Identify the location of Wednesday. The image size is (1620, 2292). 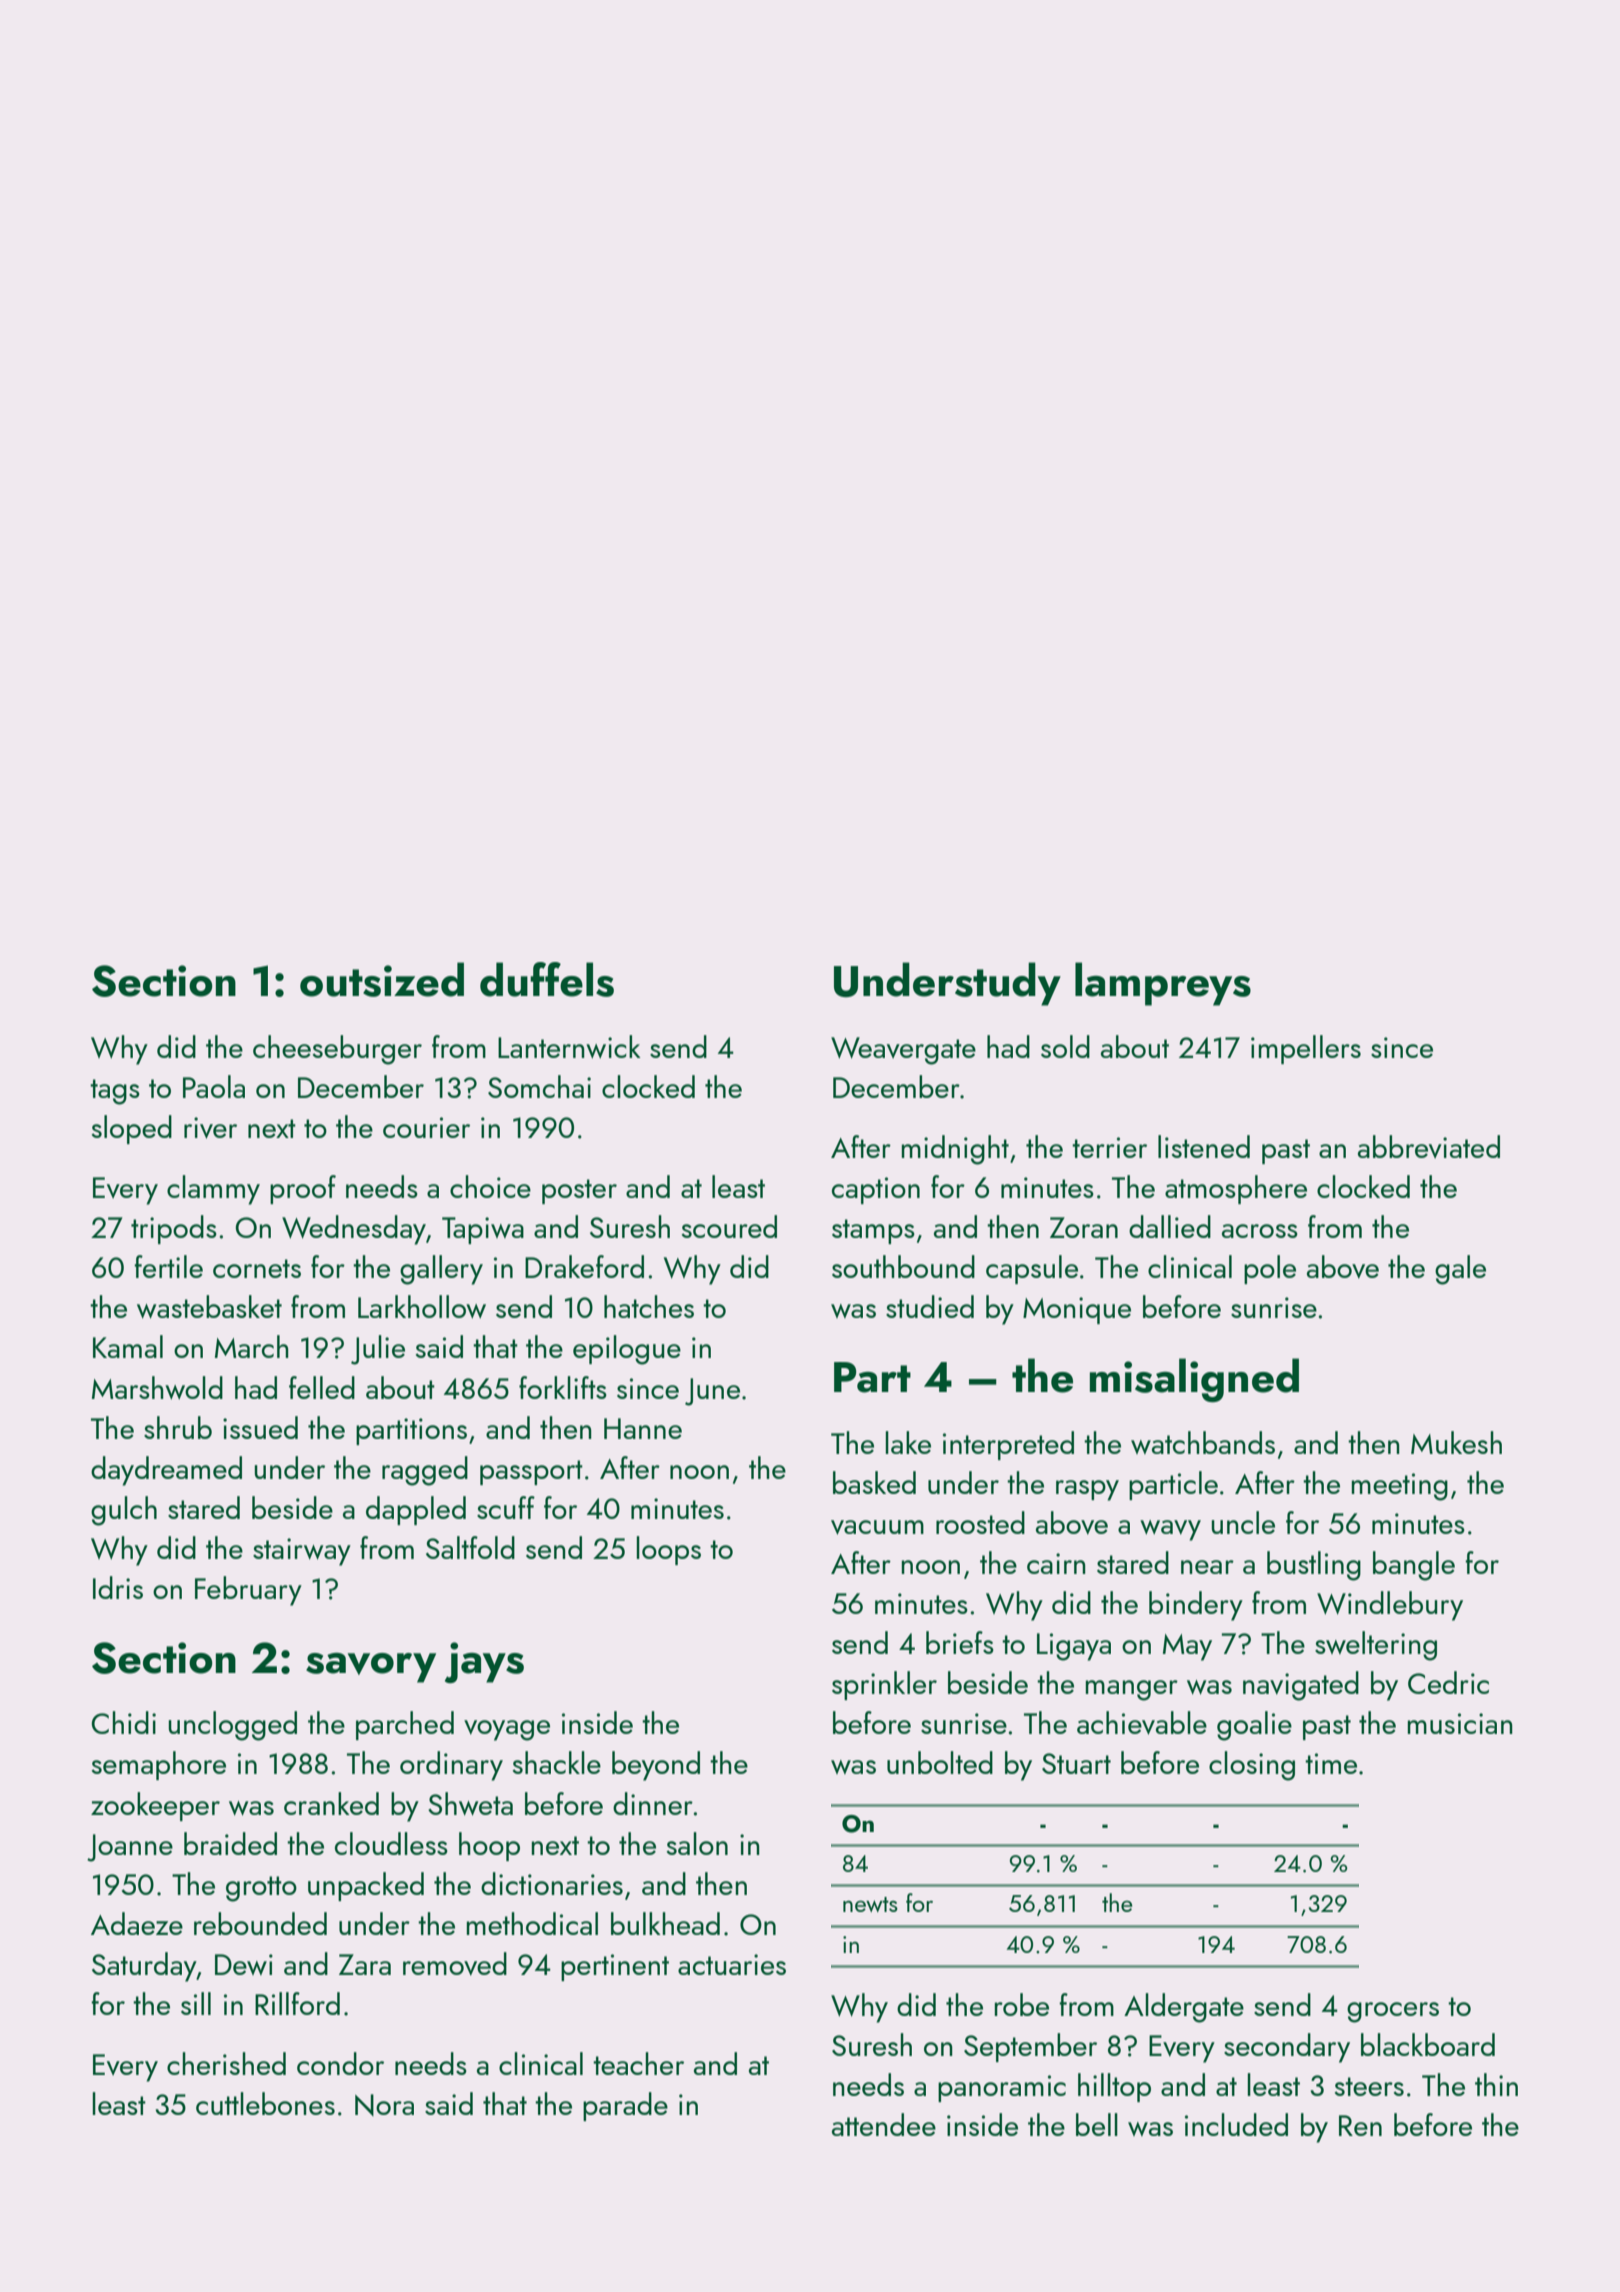
(354, 1230).
